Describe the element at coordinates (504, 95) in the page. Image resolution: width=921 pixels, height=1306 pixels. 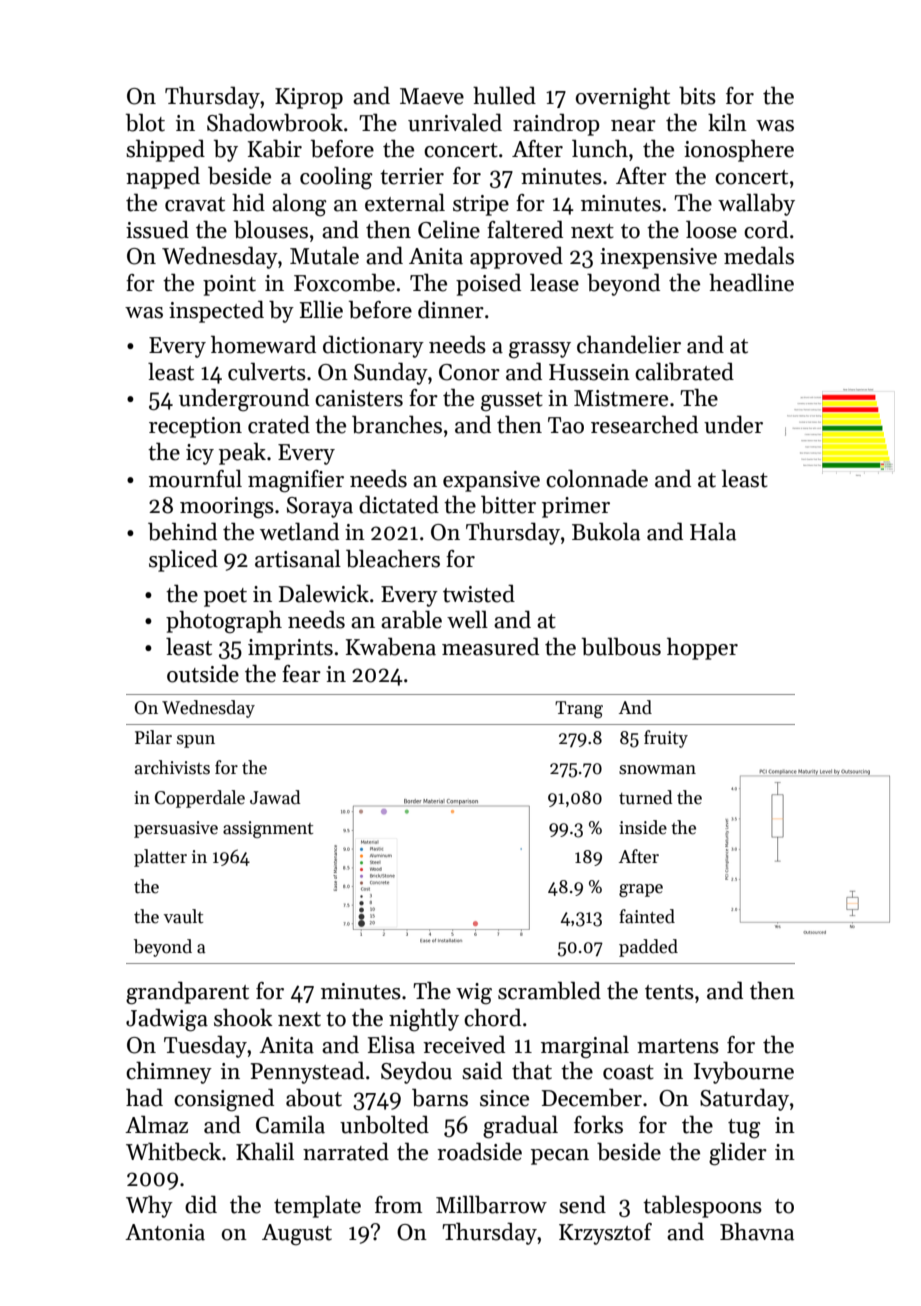
I see `hulled` at that location.
